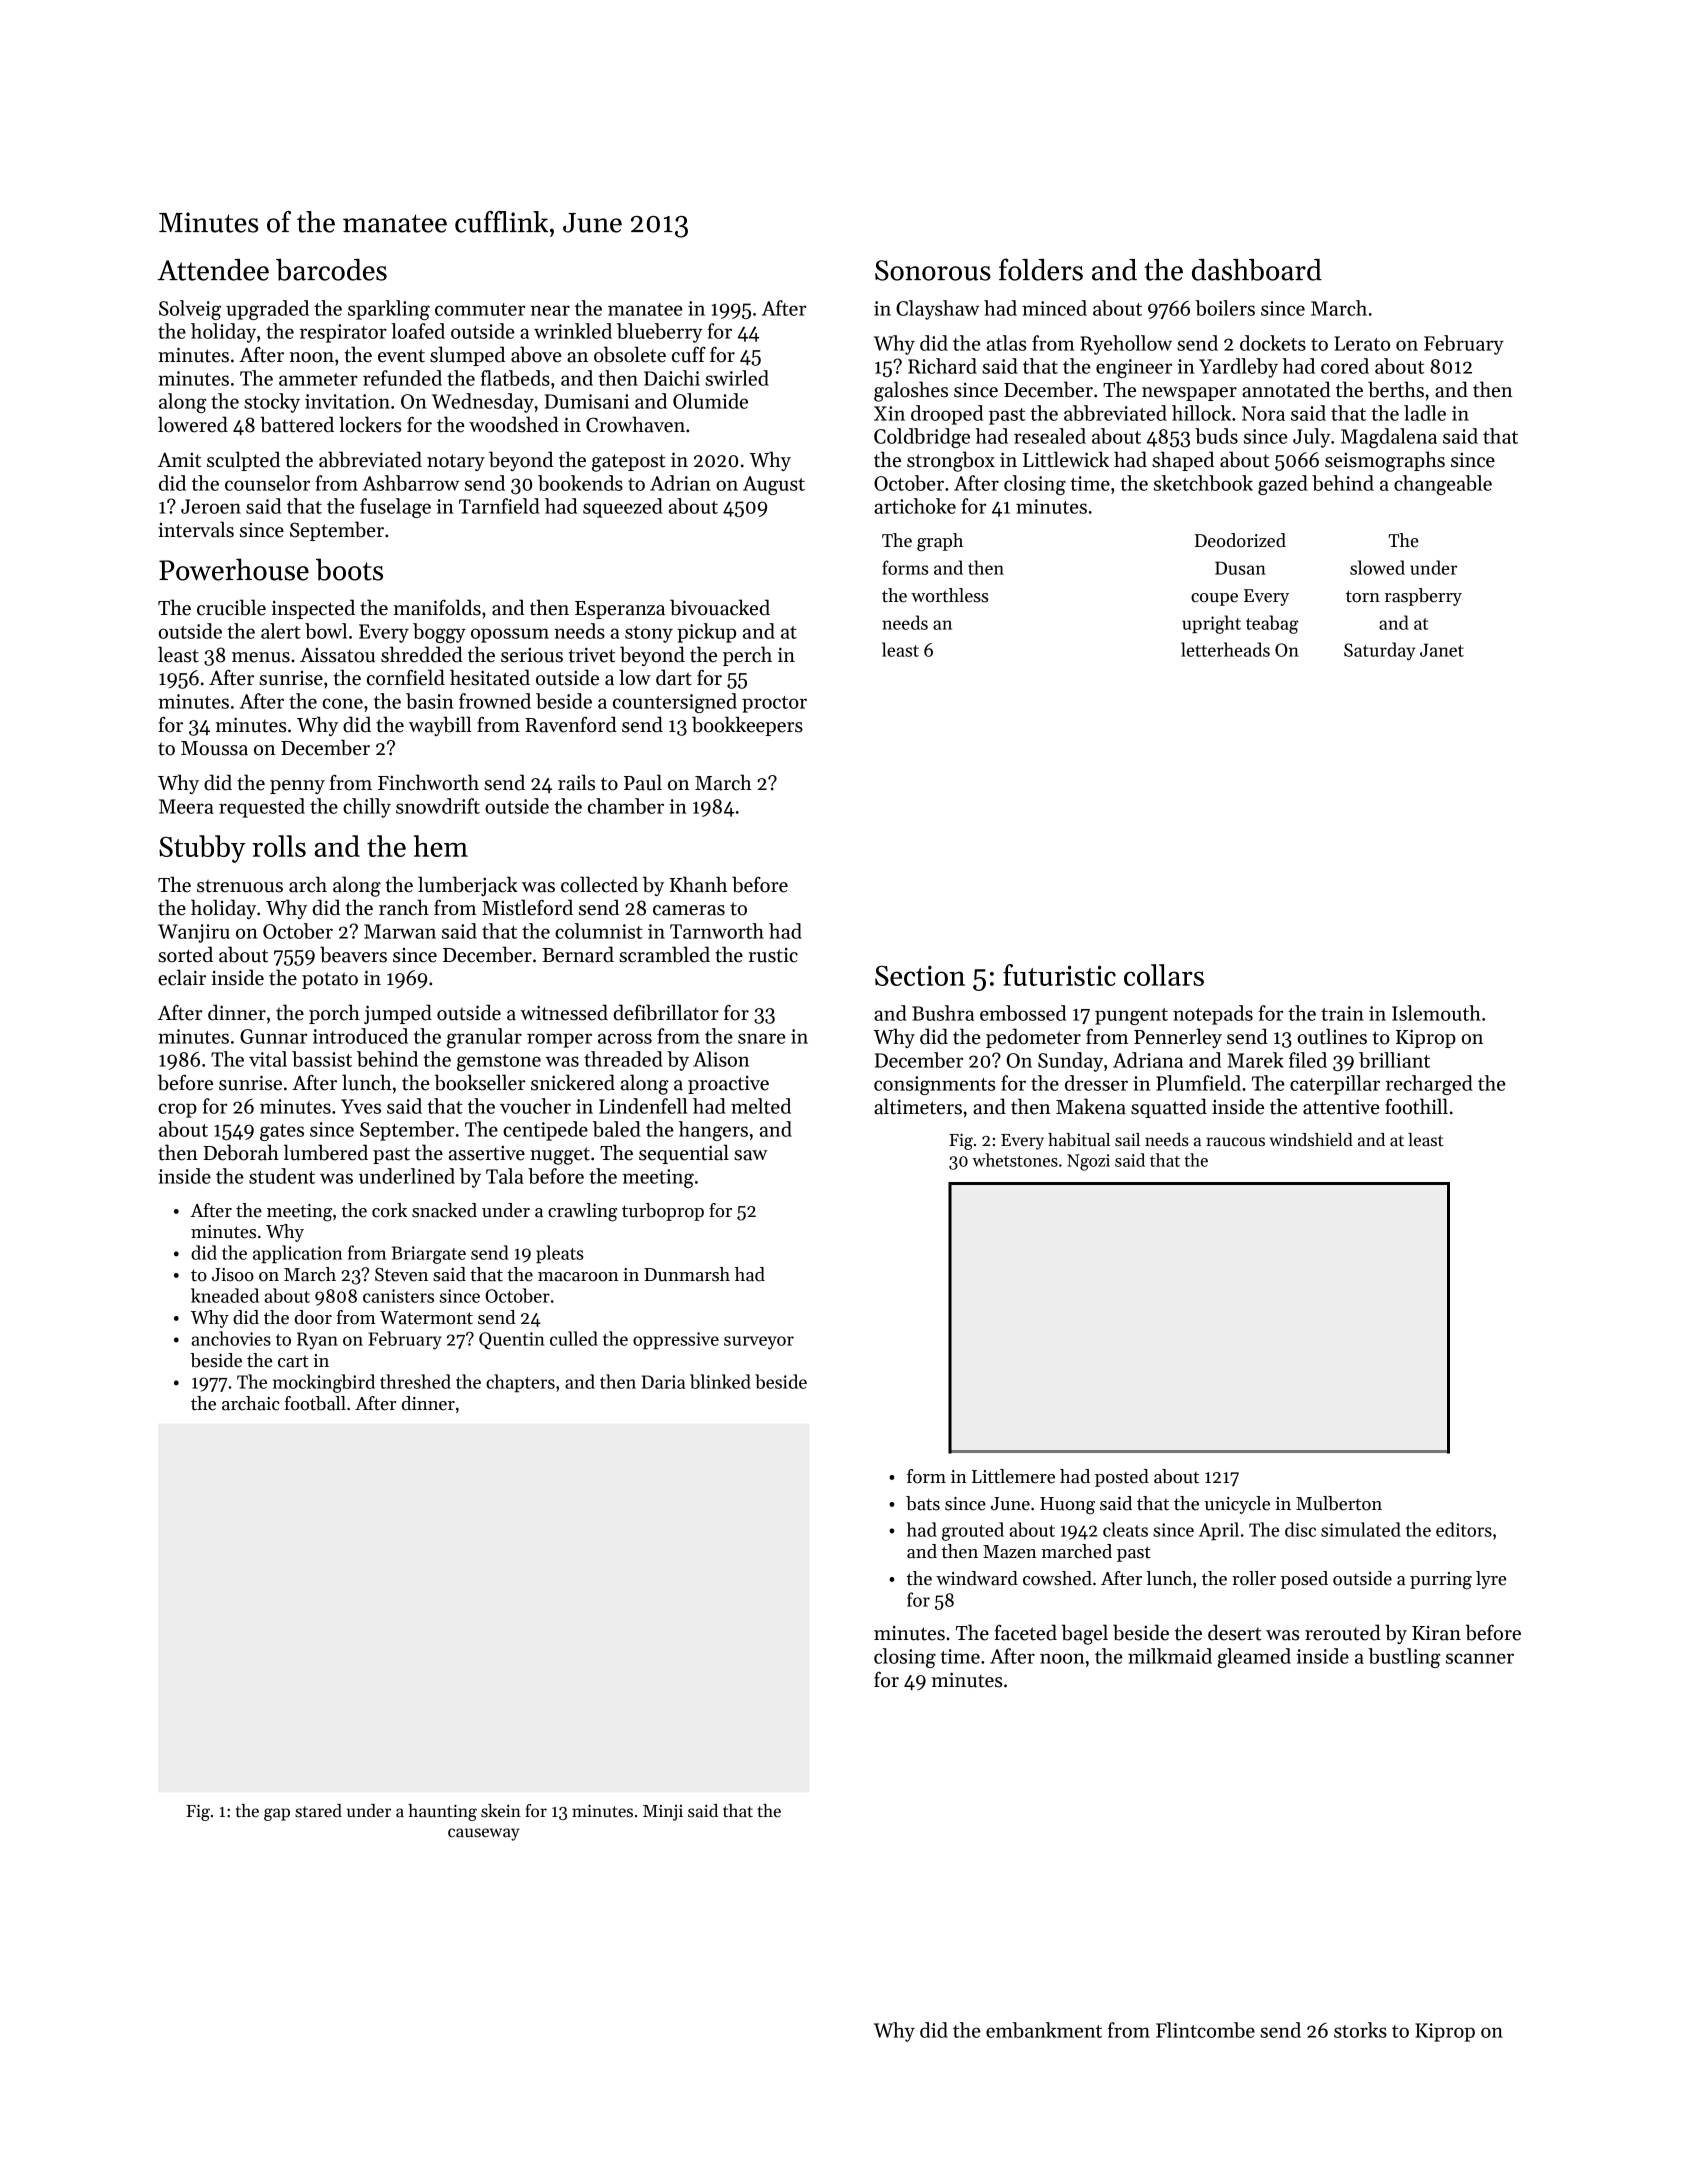 The image size is (1683, 2178). I want to click on train, so click(1342, 1013).
